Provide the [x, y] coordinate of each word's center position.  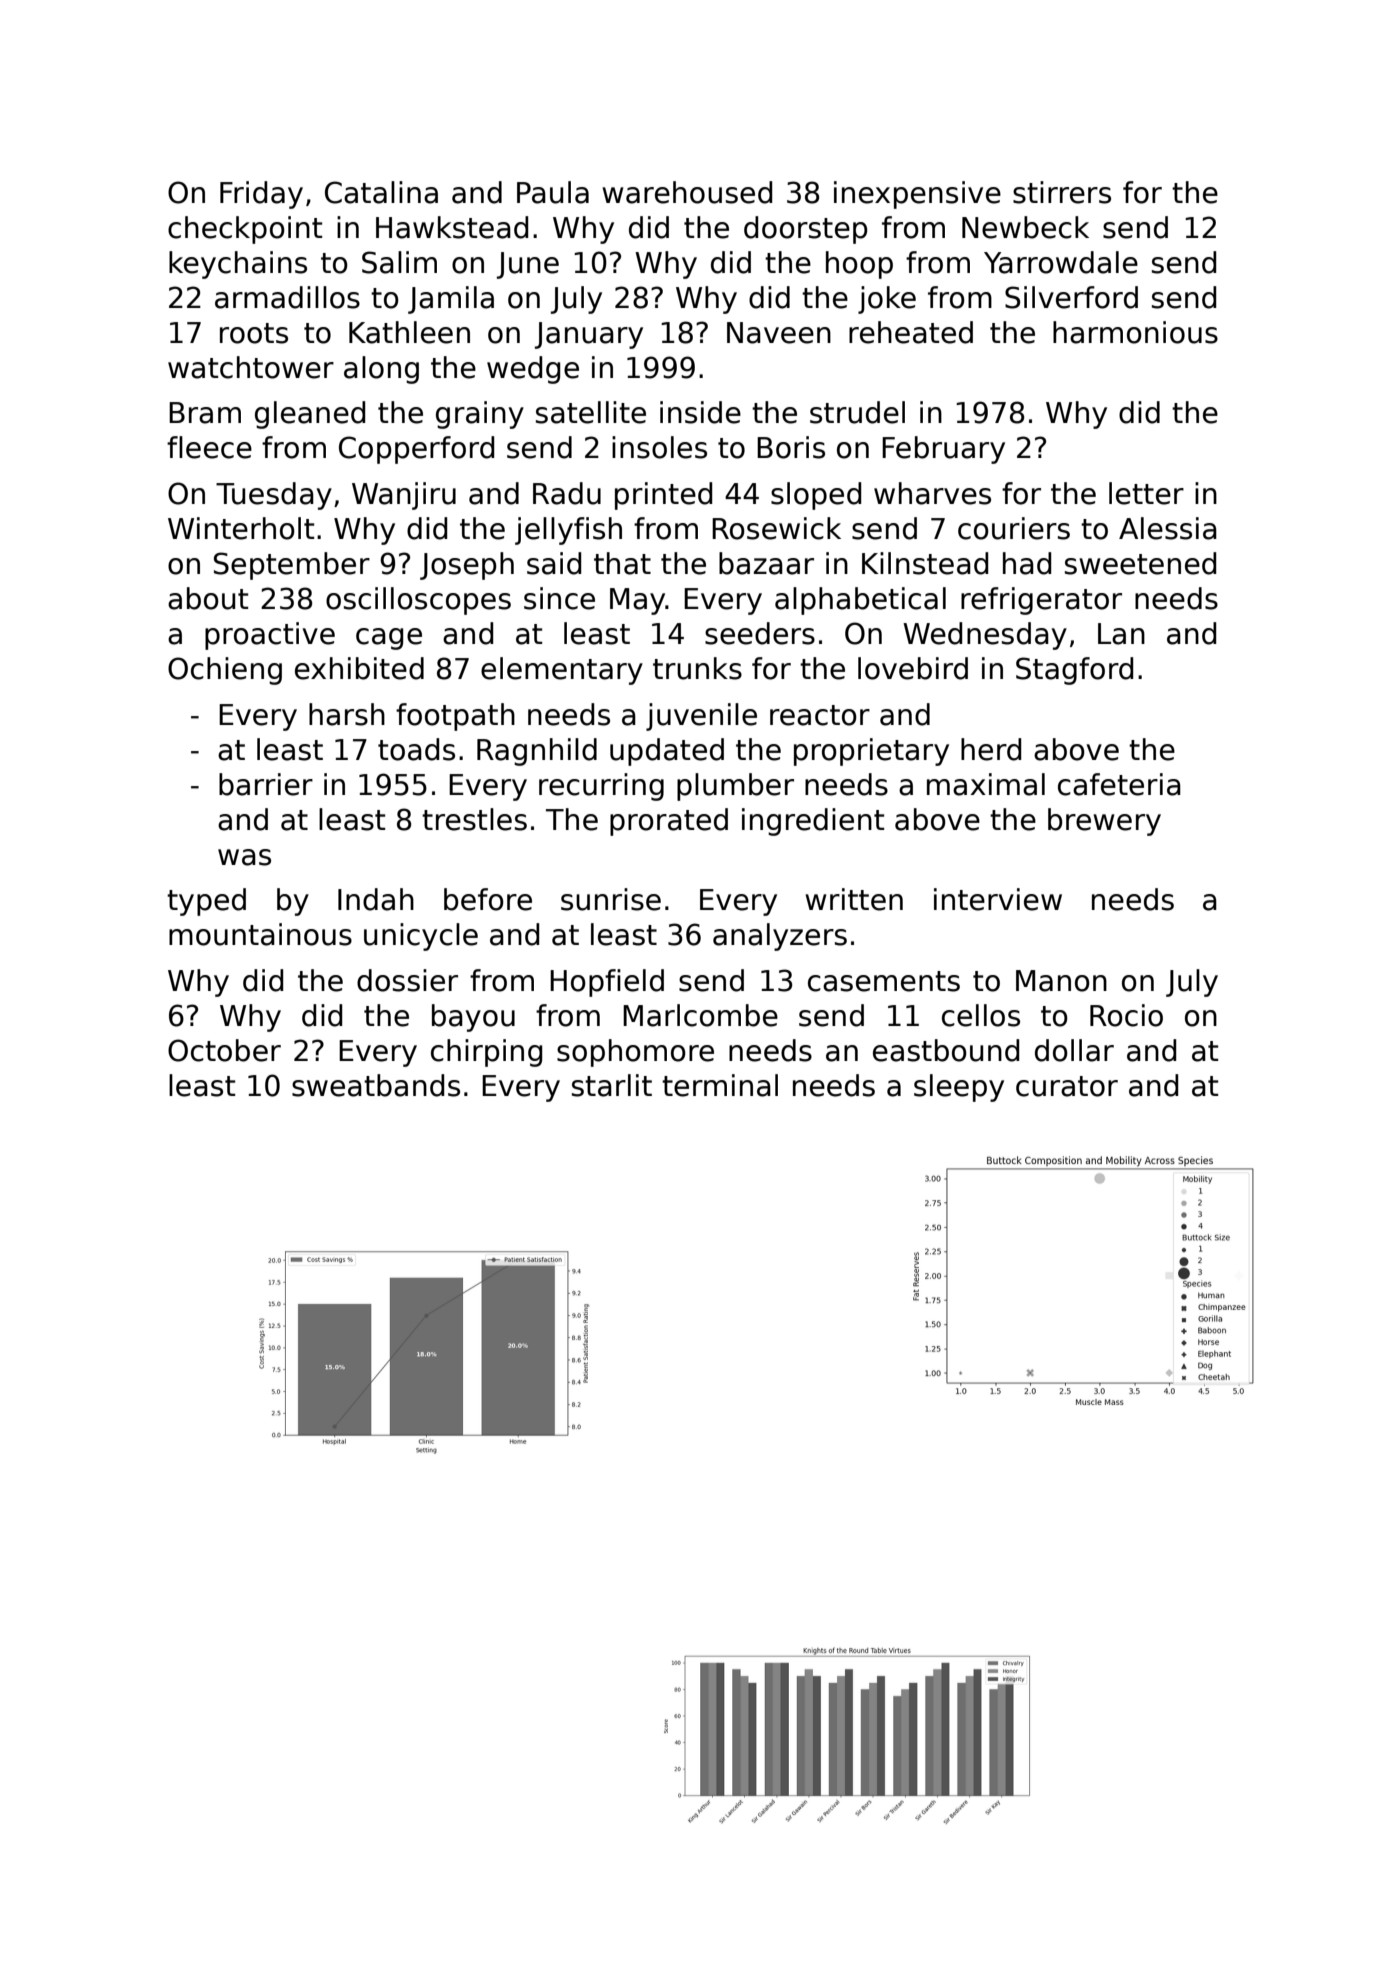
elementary [562, 671]
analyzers [780, 937]
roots [254, 333]
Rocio [1126, 1015]
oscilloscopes [418, 601]
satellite [591, 412]
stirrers [1062, 192]
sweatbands [376, 1085]
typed [206, 902]
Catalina [381, 192]
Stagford [1074, 671]
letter [1146, 493]
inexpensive [917, 195]
